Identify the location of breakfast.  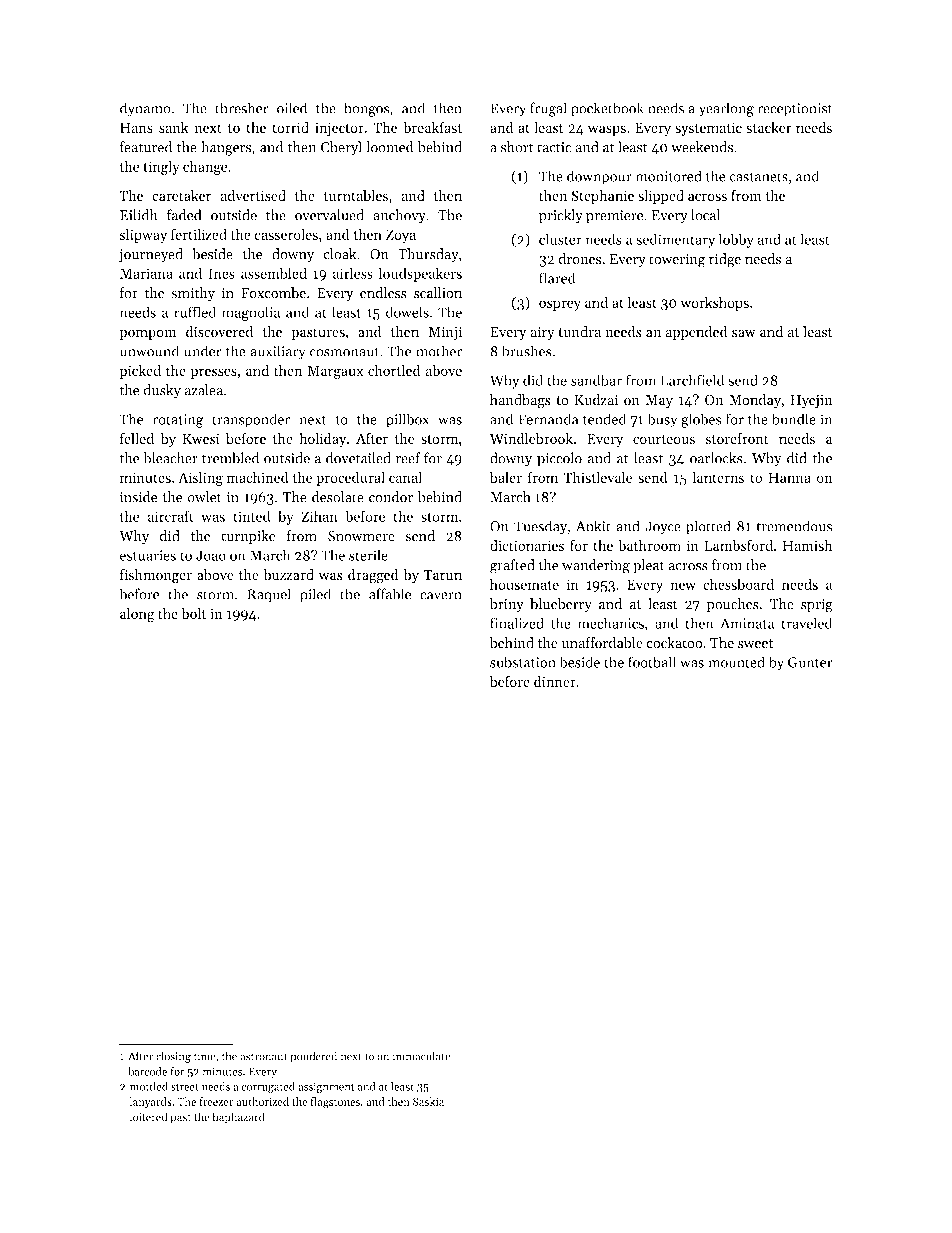
(432, 127).
